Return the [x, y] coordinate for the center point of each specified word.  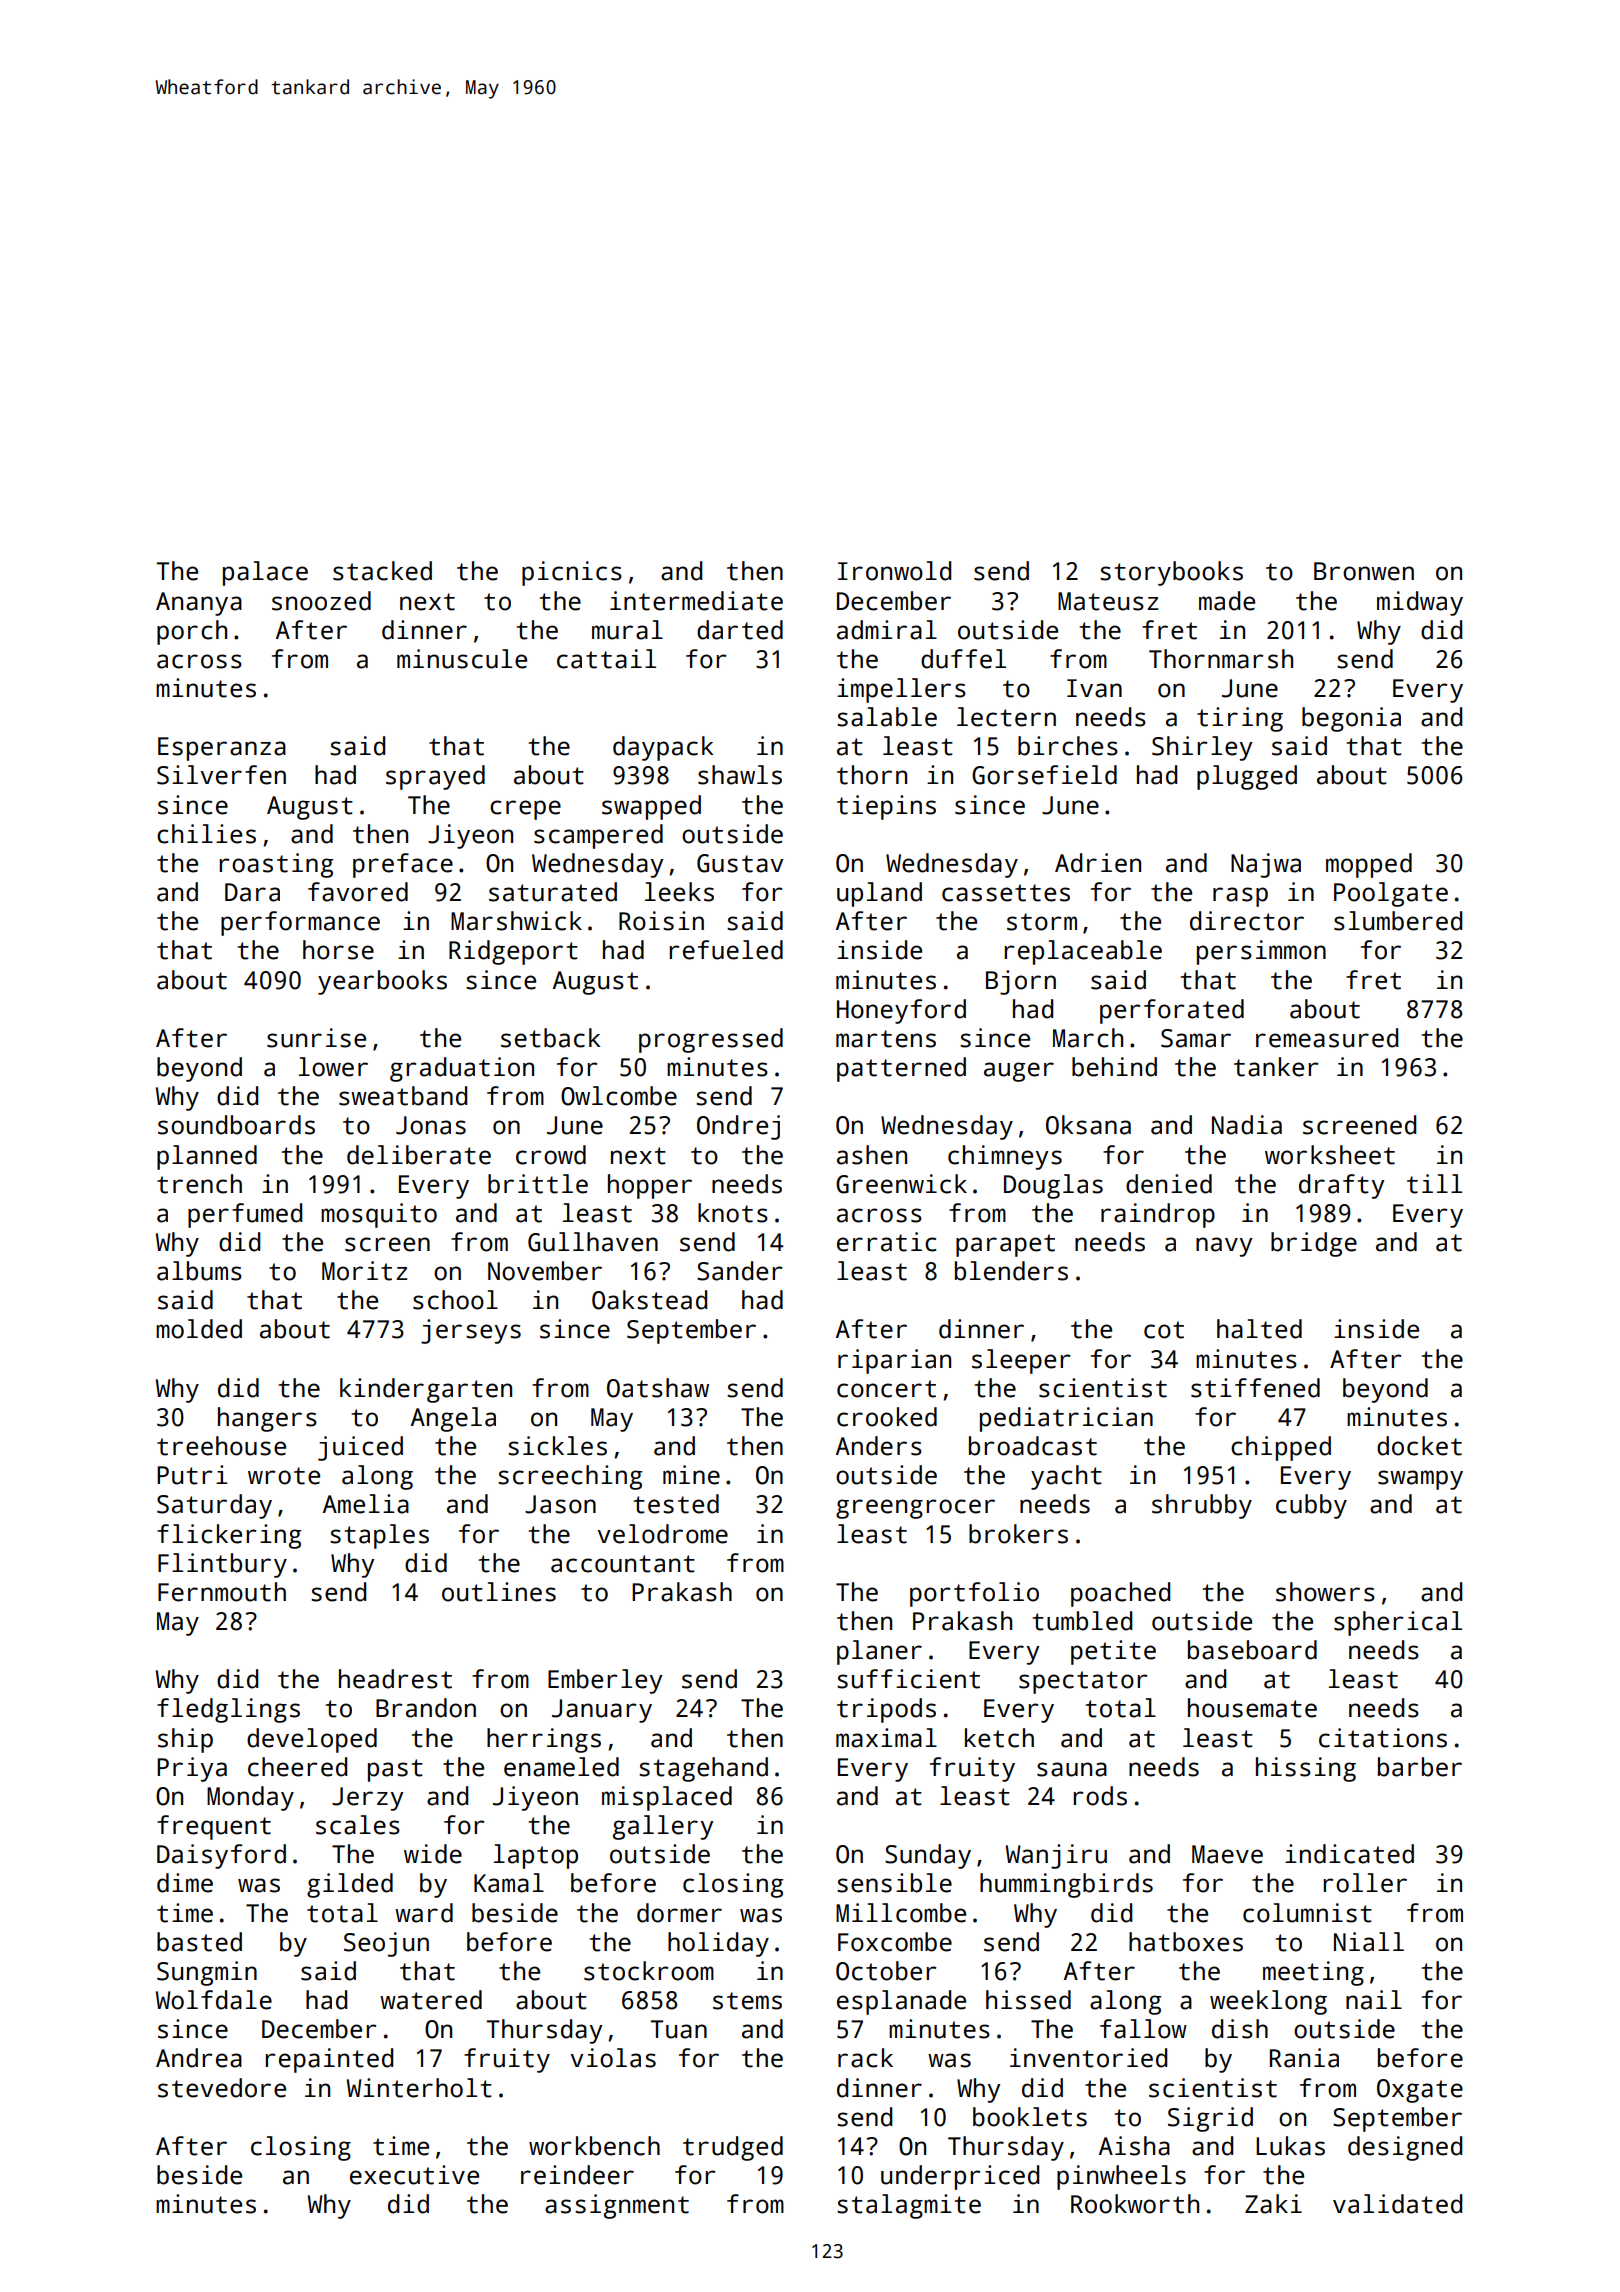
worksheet [1330, 1155]
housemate [1252, 1708]
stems [747, 2001]
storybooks [1171, 573]
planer [879, 1652]
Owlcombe [619, 1096]
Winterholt [419, 2088]
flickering [229, 1536]
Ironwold [894, 571]
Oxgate [1420, 2091]
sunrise [316, 1038]
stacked [382, 571]
